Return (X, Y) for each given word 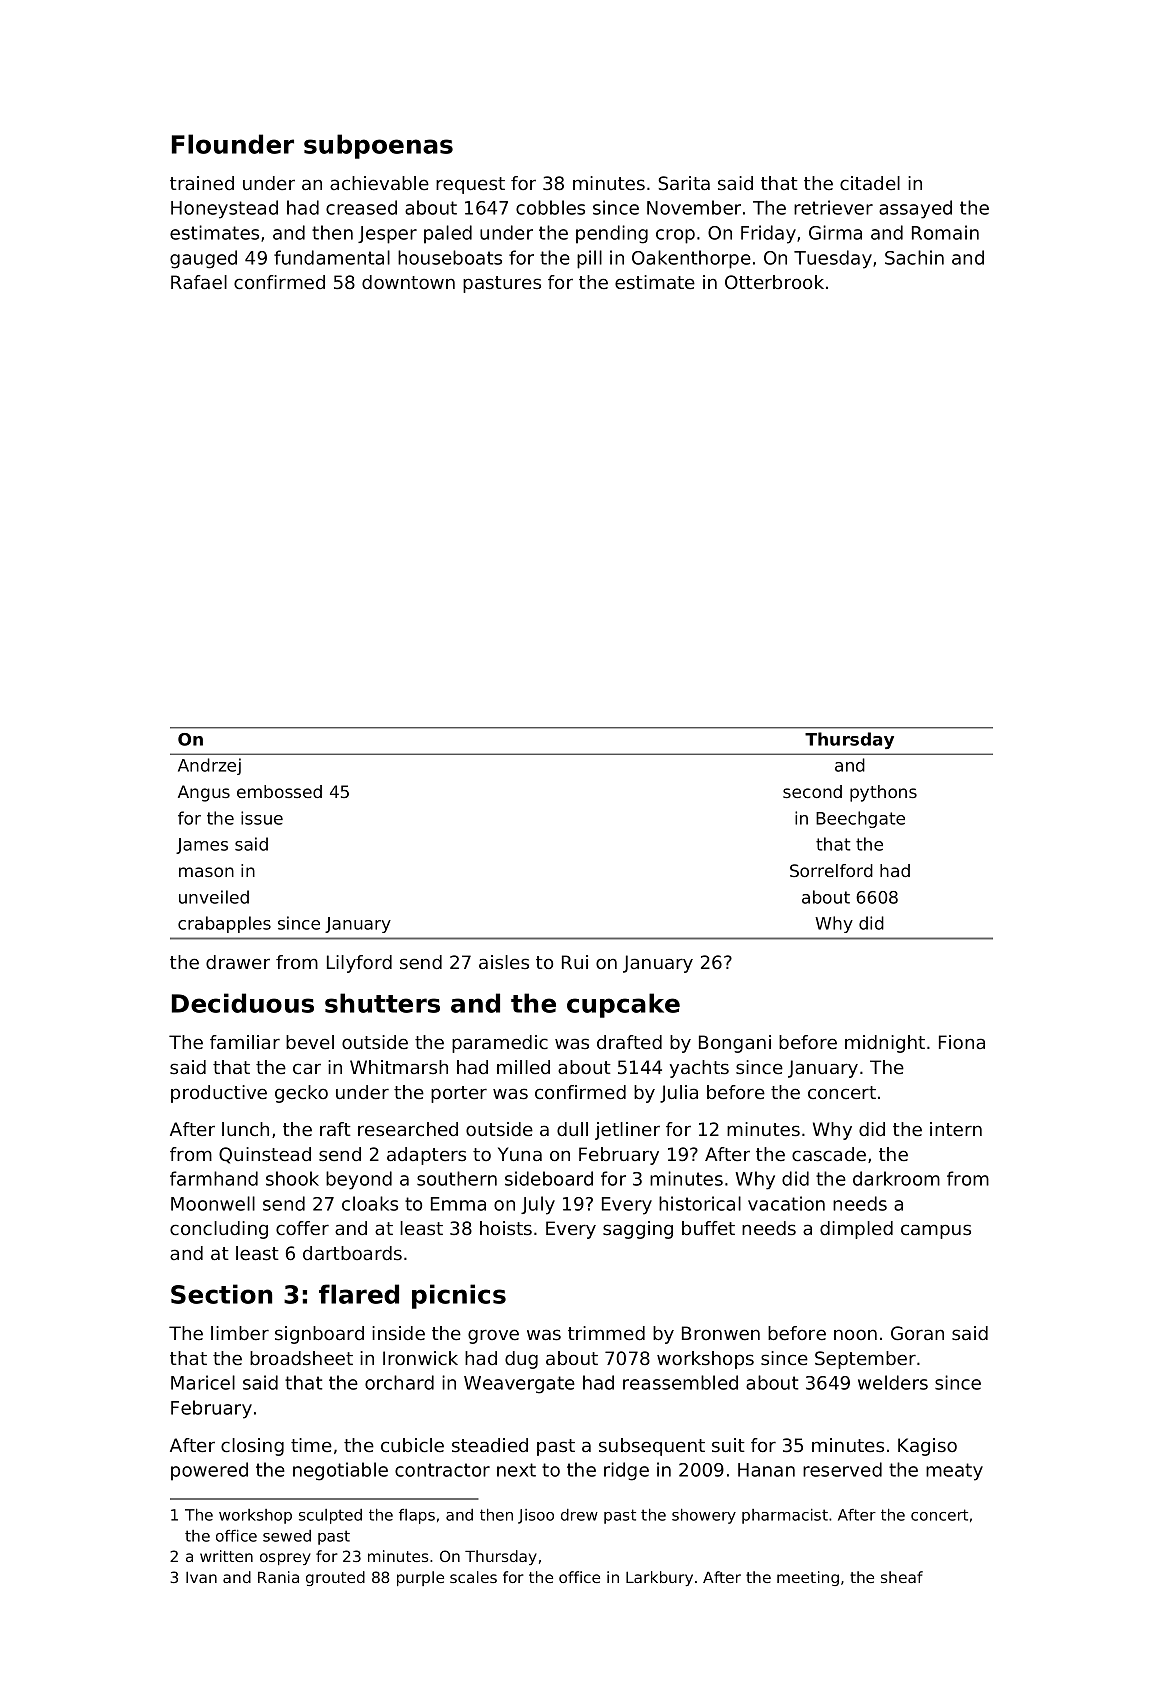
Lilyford (359, 964)
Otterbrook (774, 282)
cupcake (623, 1005)
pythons (883, 793)
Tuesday (833, 259)
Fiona (962, 1042)
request (470, 185)
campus (936, 1231)
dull (572, 1129)
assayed (915, 209)
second (812, 791)
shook (292, 1178)
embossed (279, 791)
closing (252, 1447)
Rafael (199, 282)
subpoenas (378, 146)
